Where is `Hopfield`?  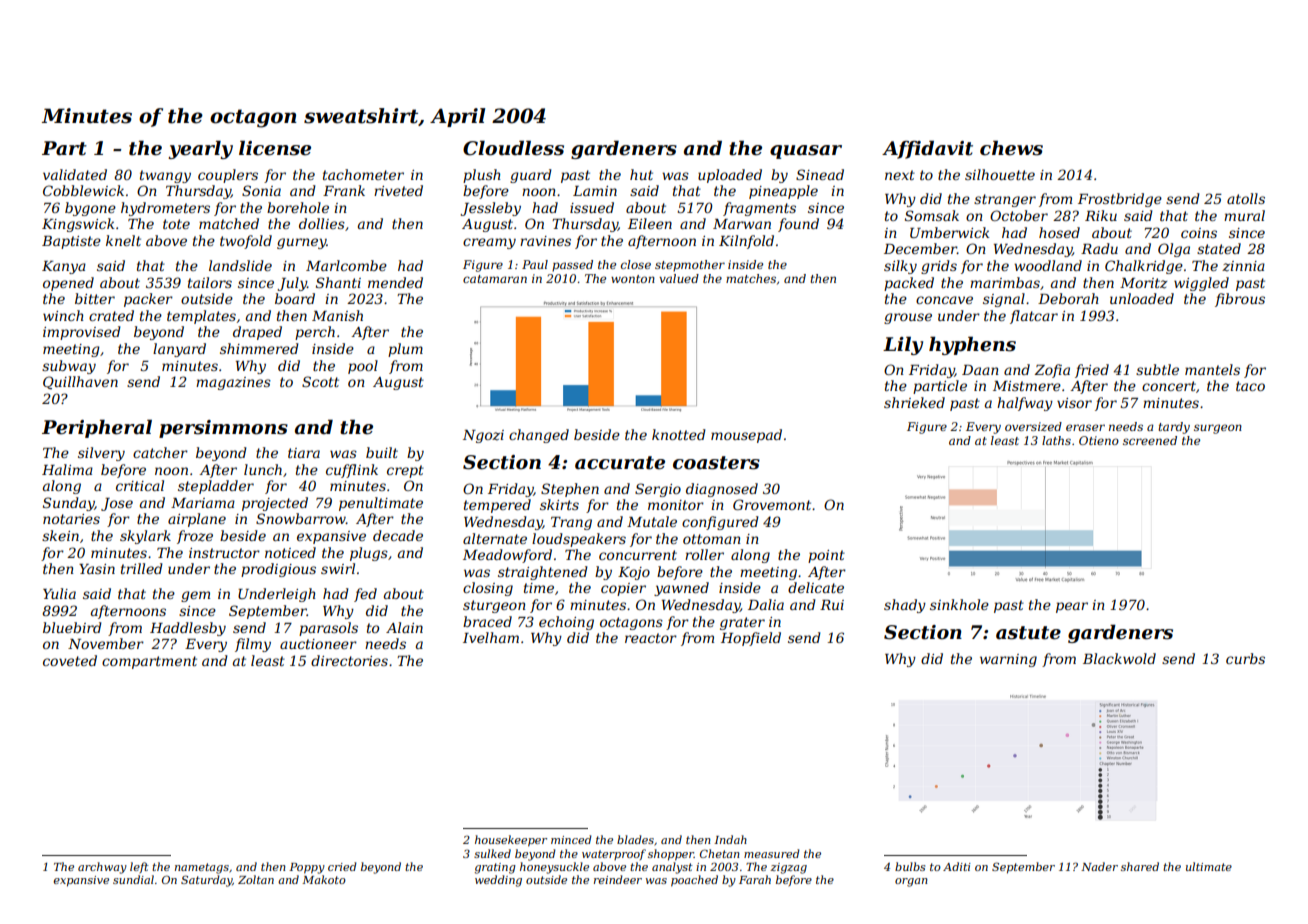
Hopfield is located at coordinates (751, 639).
